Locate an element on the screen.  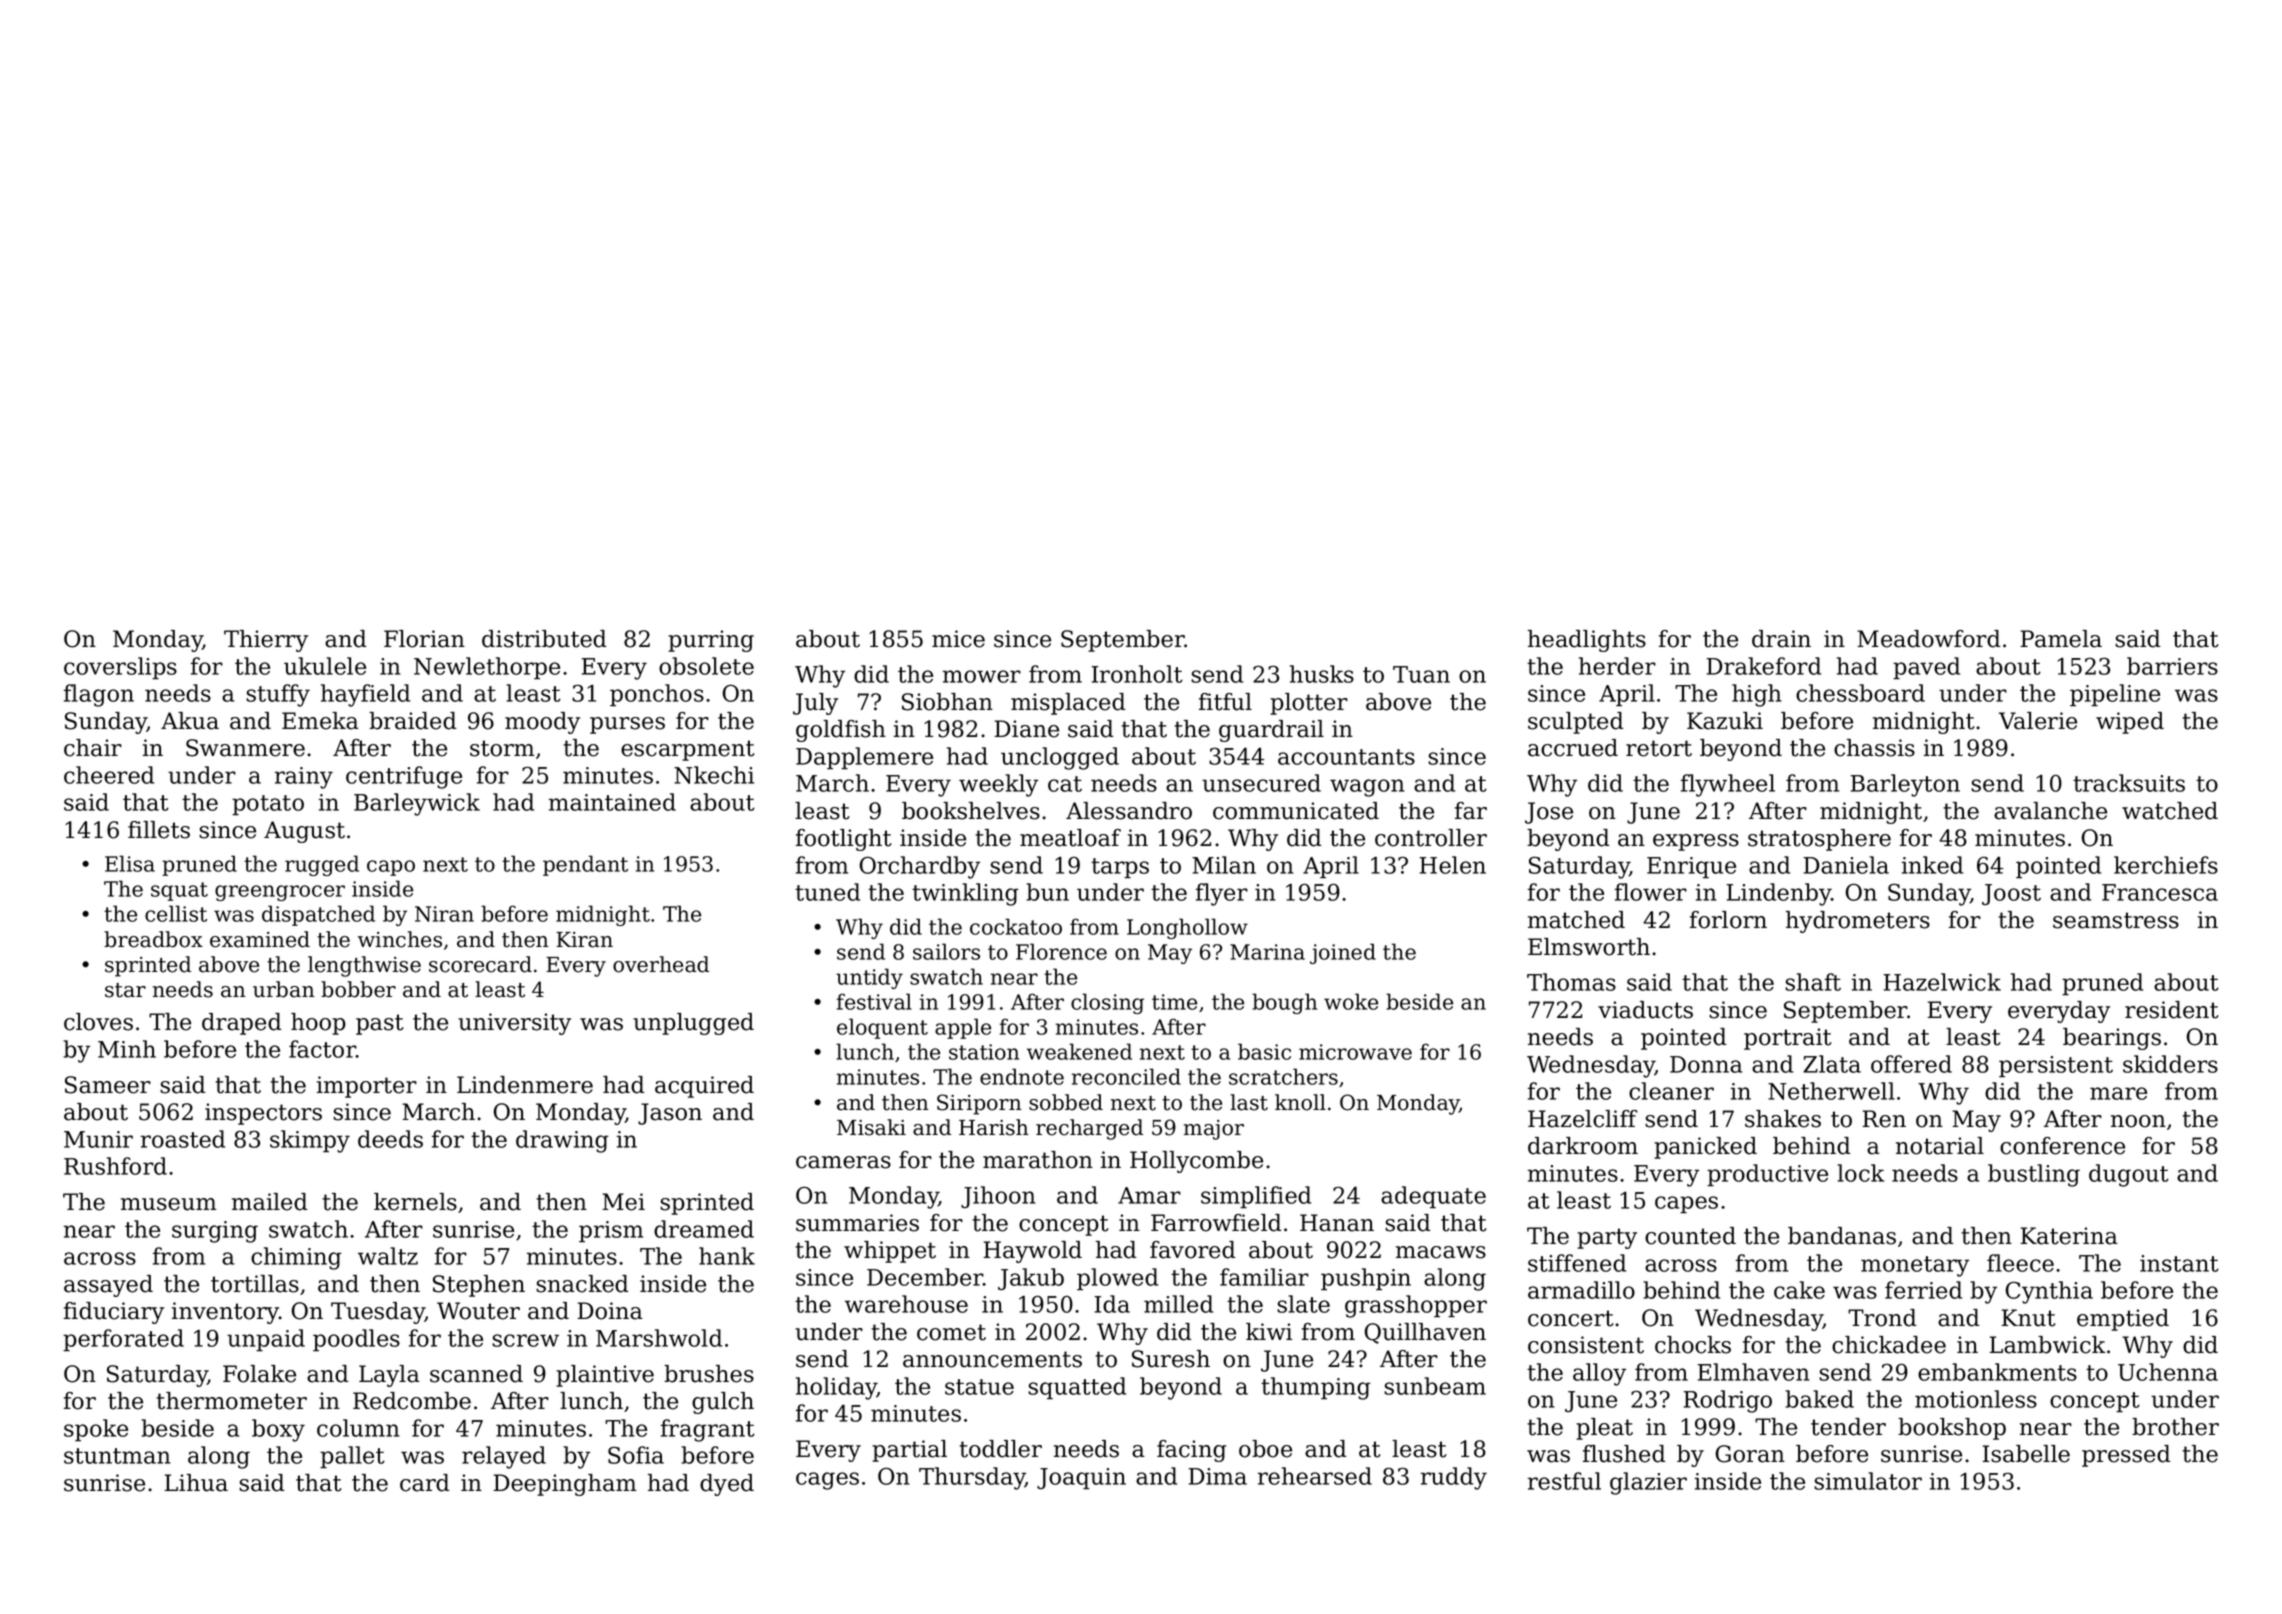
seamstress is located at coordinates (2116, 920).
